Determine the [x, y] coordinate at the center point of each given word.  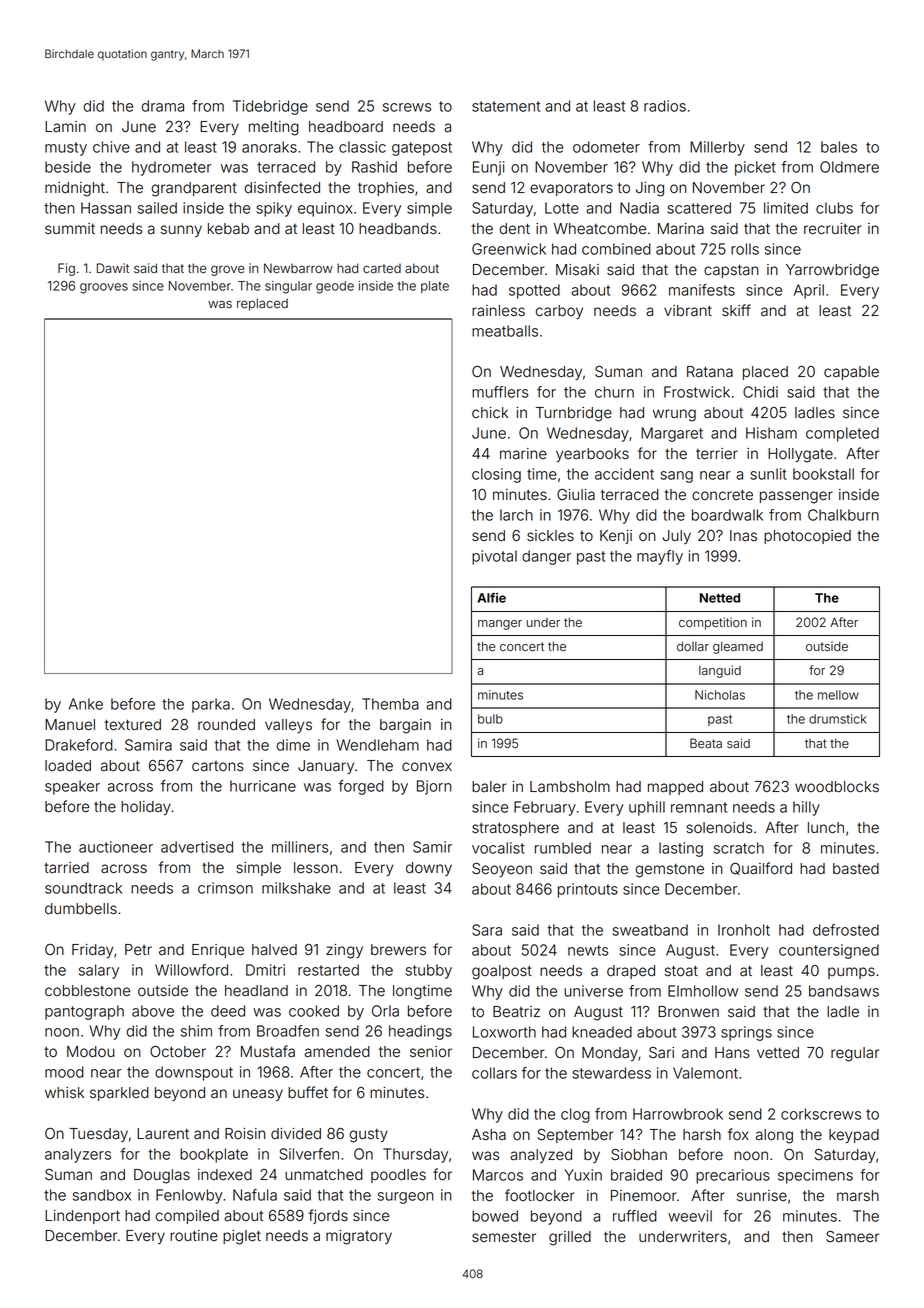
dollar [693, 646]
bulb [490, 719]
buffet [308, 1092]
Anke [86, 704]
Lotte [562, 208]
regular [855, 1054]
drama [163, 106]
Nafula [255, 1195]
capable [851, 373]
